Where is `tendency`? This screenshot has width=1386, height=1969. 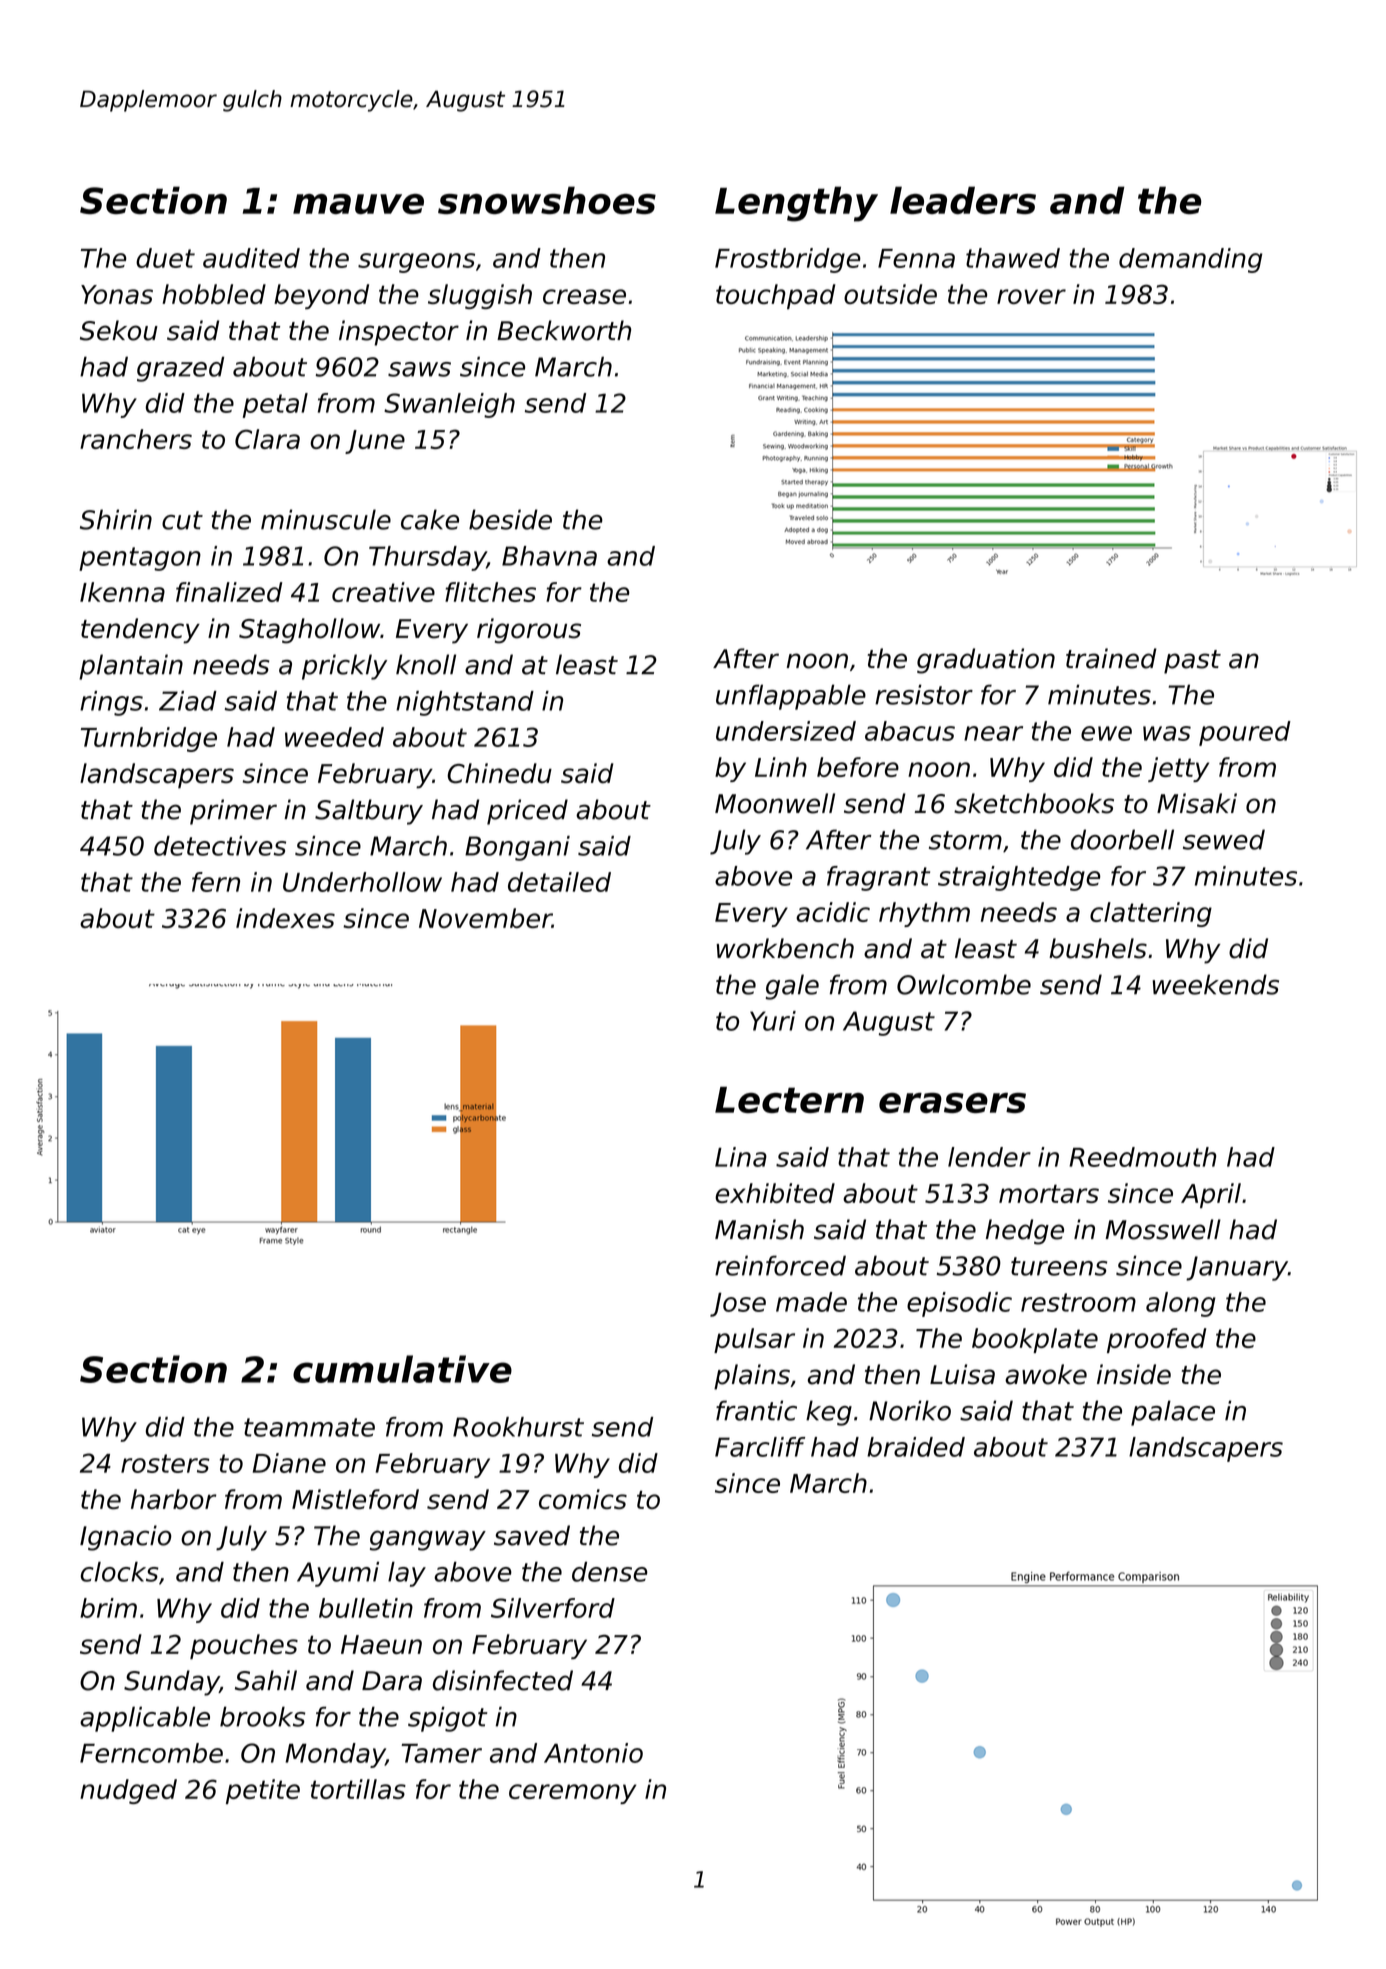
tendency is located at coordinates (140, 631).
